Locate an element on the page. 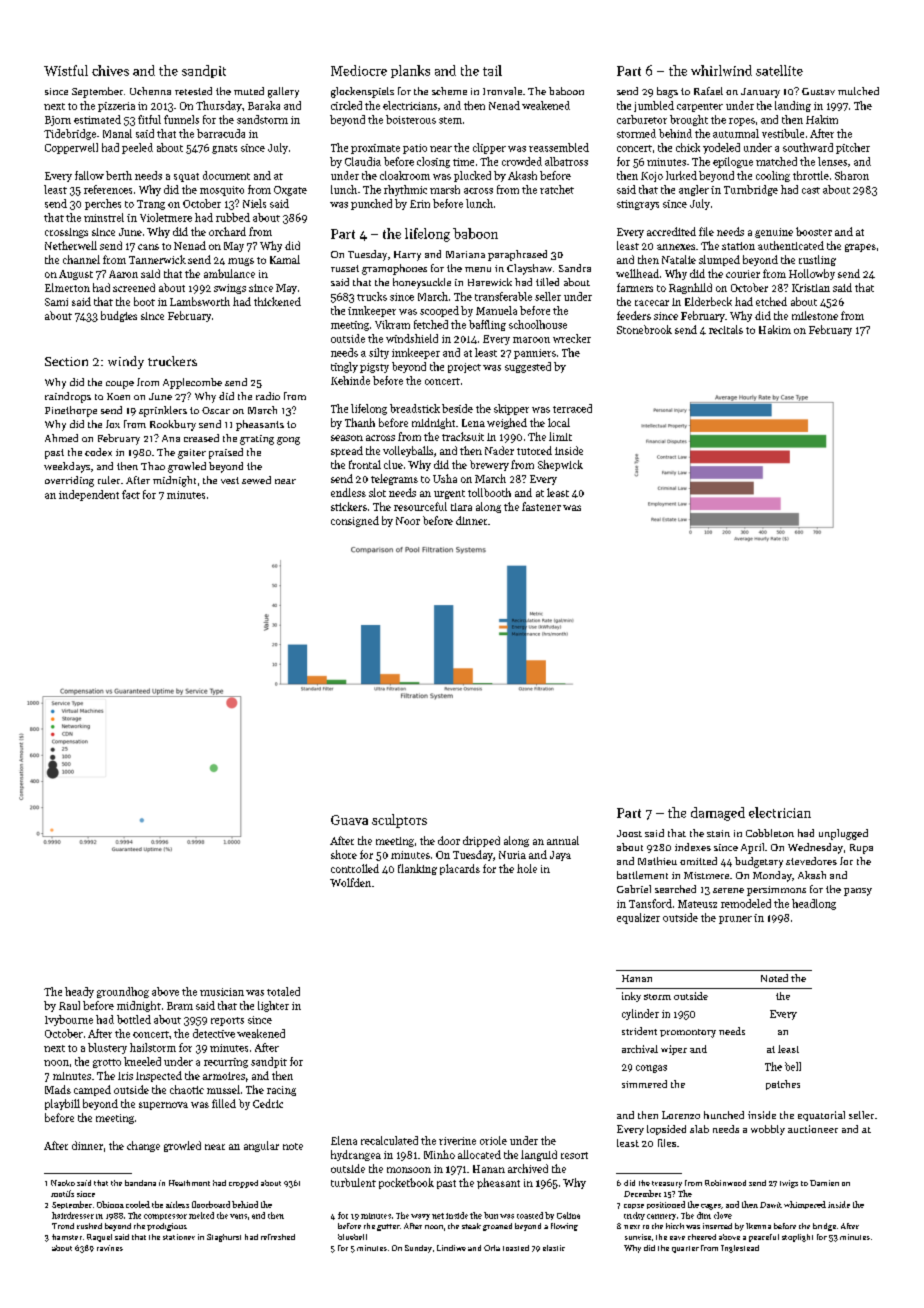  satellite is located at coordinates (779, 70).
